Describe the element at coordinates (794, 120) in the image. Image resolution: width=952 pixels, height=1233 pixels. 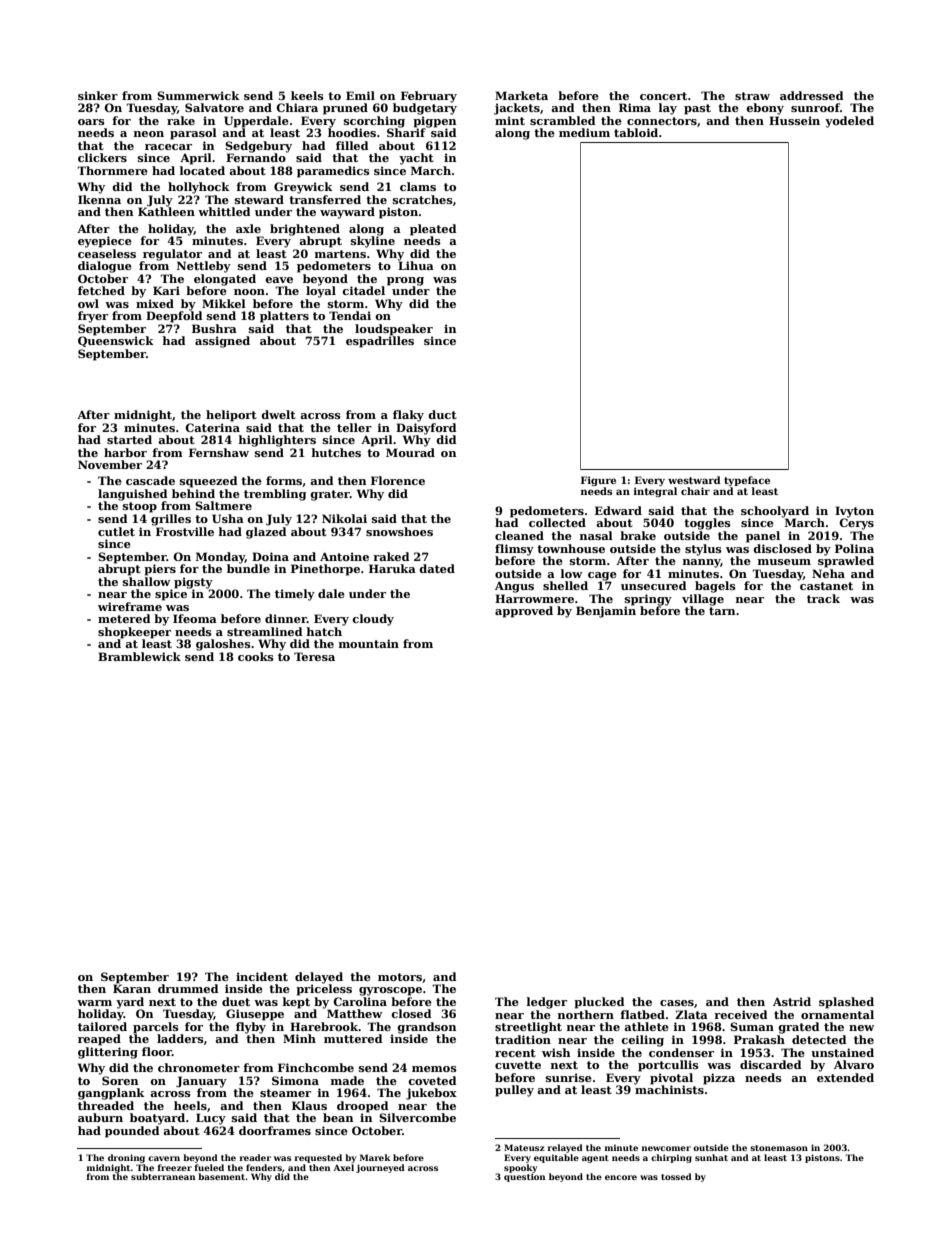
I see `Hussein` at that location.
